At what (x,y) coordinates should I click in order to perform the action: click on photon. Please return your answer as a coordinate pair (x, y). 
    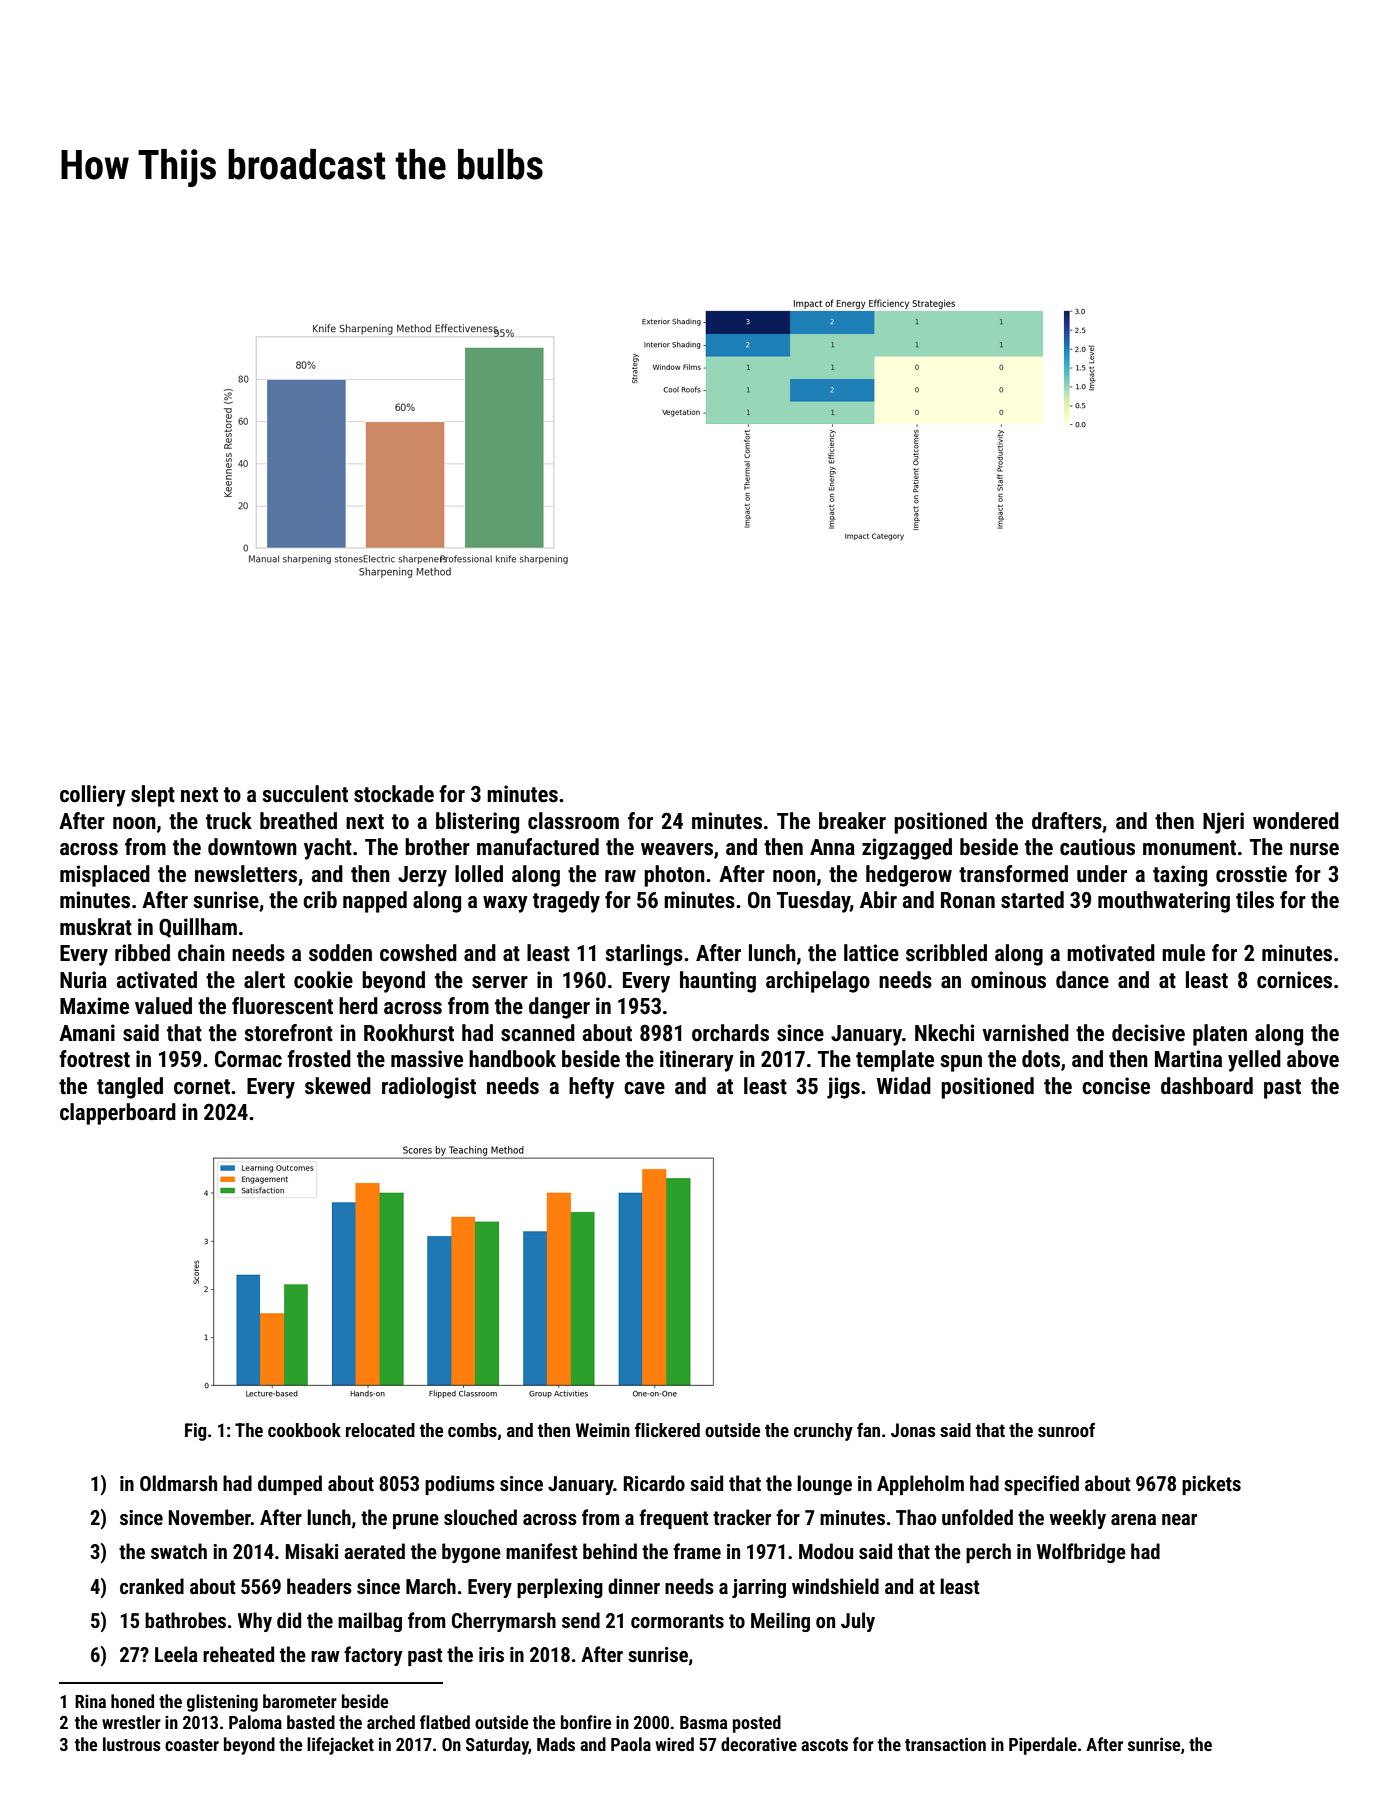
    Looking at the image, I should click on (674, 876).
